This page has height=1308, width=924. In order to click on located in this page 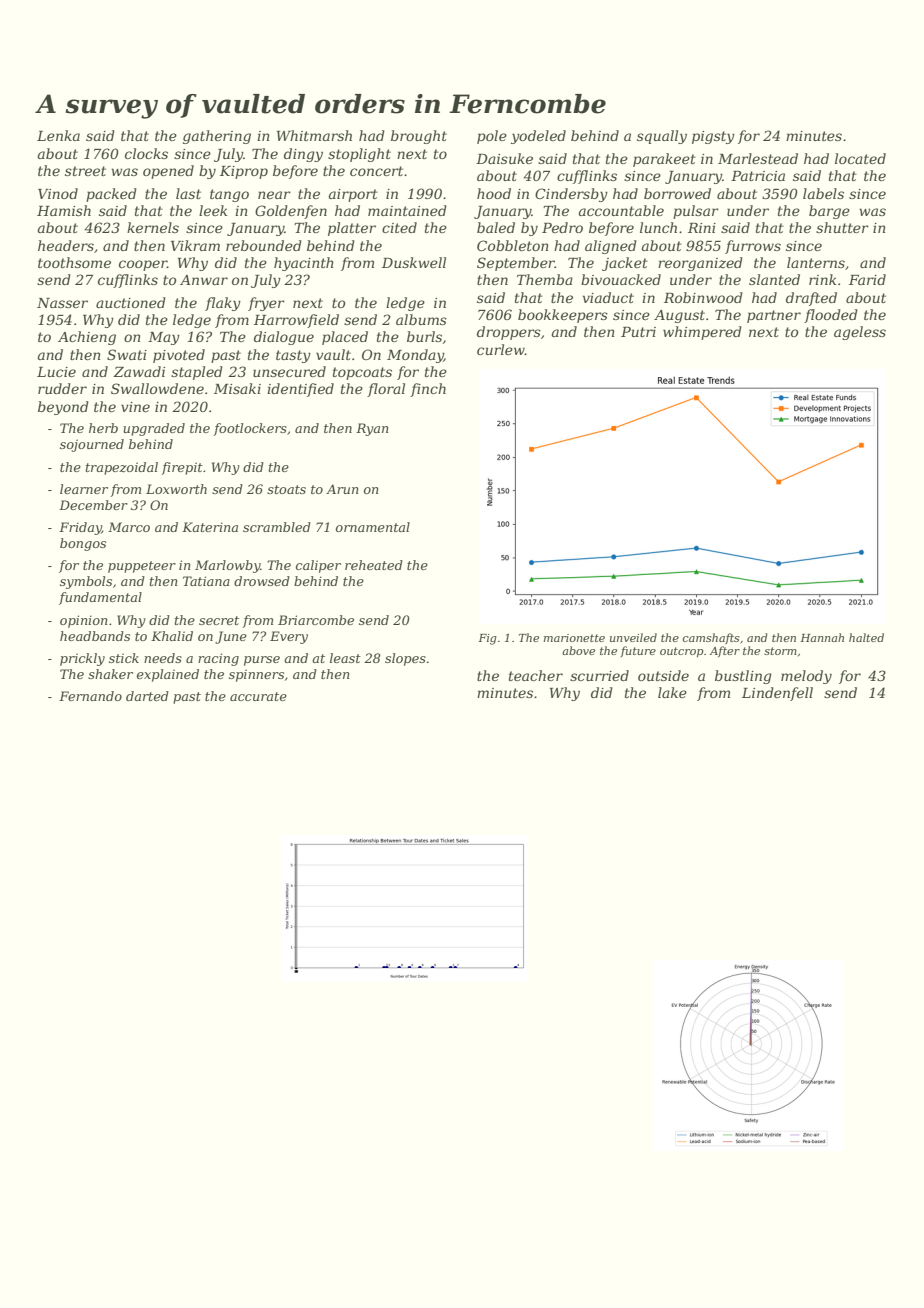, I will do `click(860, 158)`.
